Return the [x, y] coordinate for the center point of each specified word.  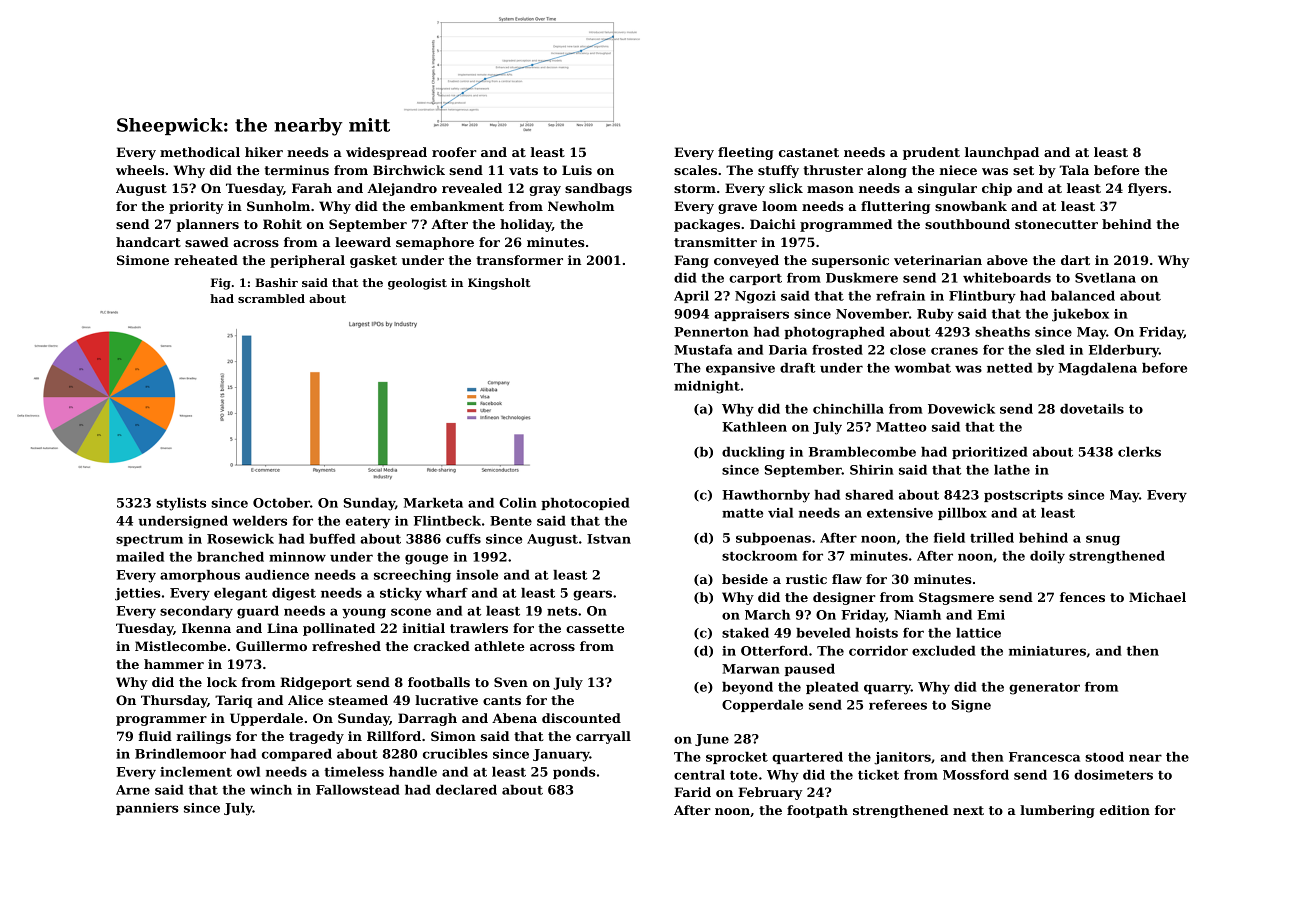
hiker [264, 152]
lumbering [1057, 811]
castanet [809, 152]
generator [1044, 689]
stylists [181, 504]
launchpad [1002, 153]
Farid [692, 792]
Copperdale [762, 706]
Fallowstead [358, 790]
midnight [707, 387]
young [364, 613]
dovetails [1092, 409]
